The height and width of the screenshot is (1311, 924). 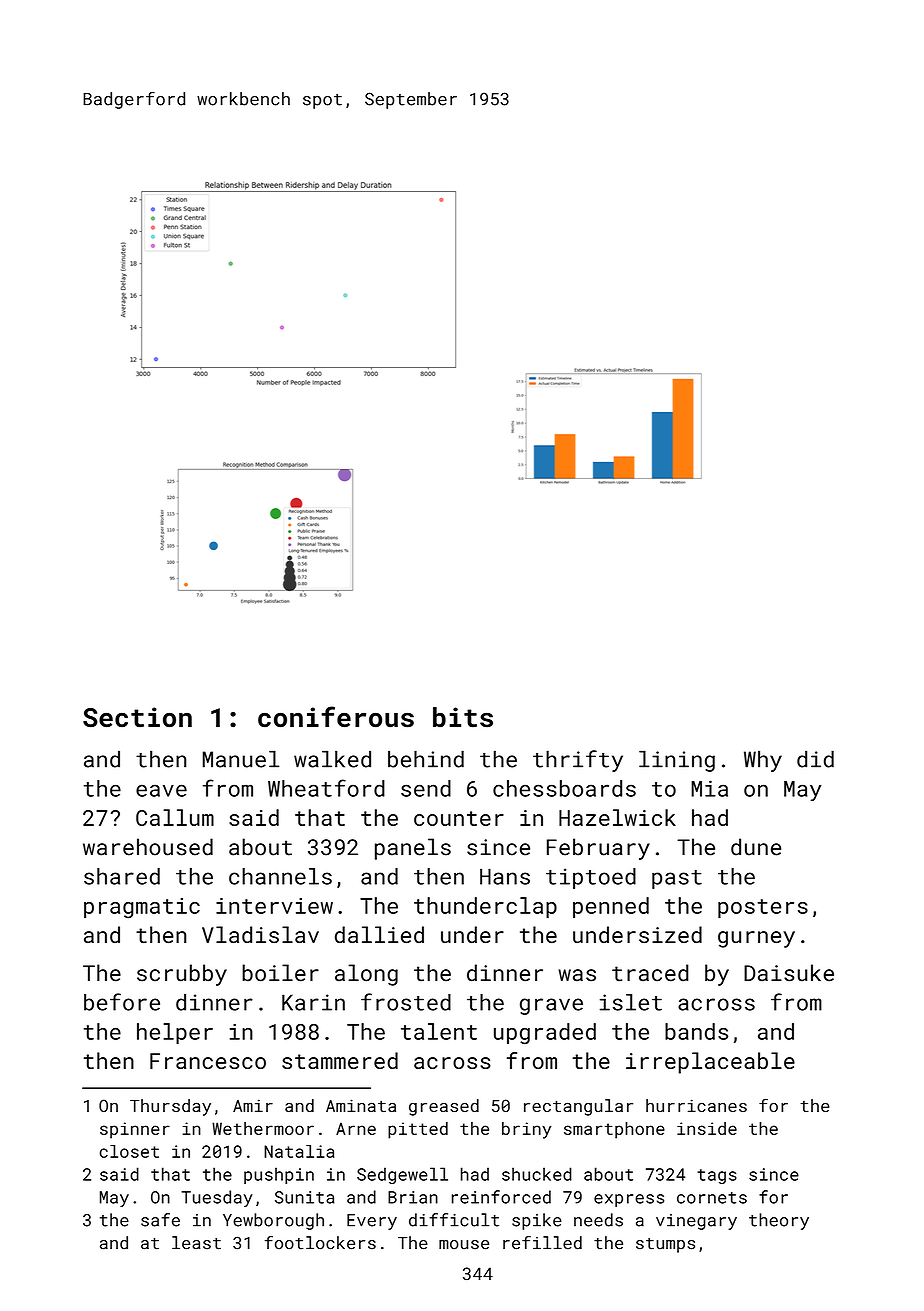 What do you see at coordinates (273, 1221) in the screenshot?
I see `Yewborough` at bounding box center [273, 1221].
